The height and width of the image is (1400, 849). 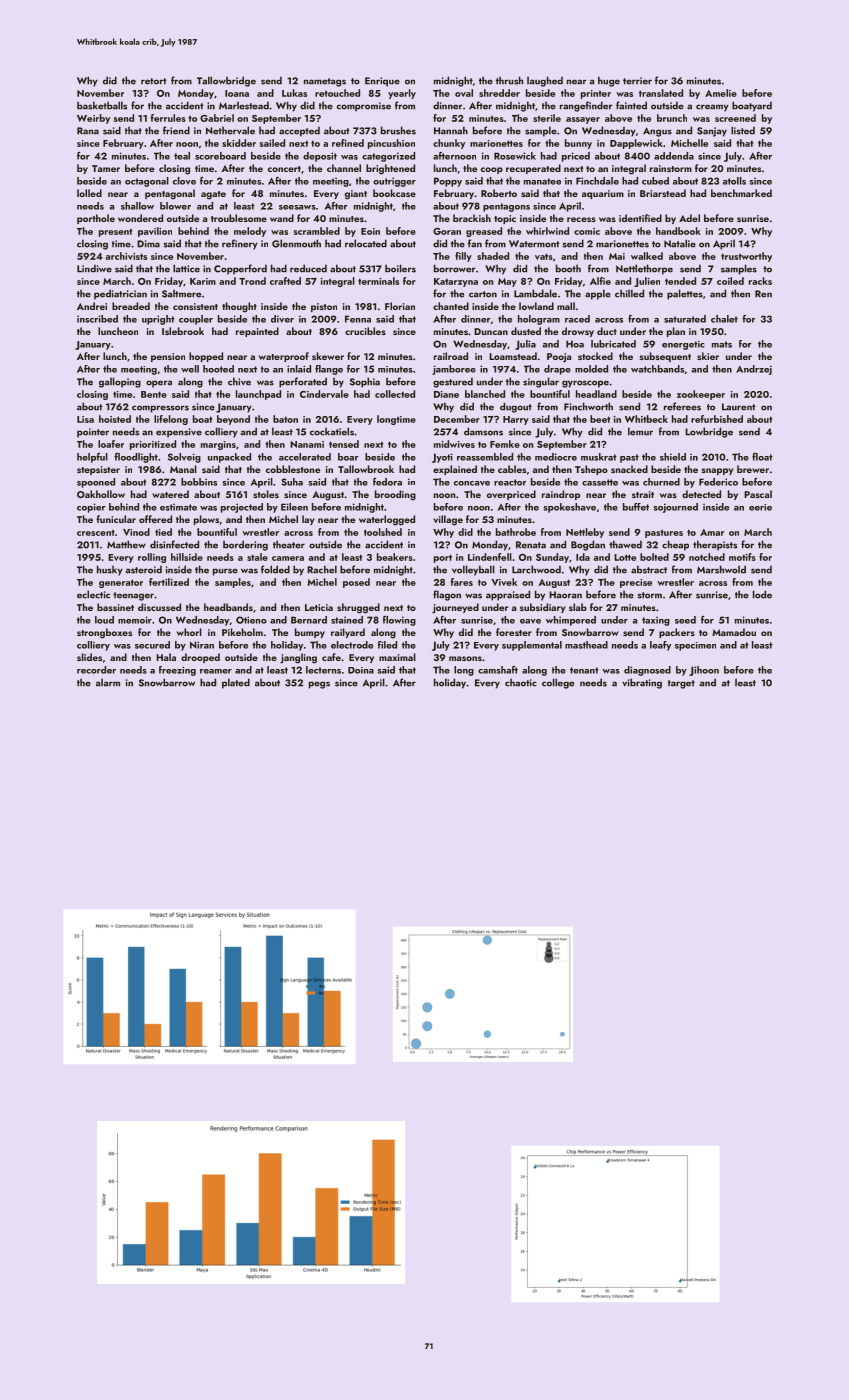 What do you see at coordinates (348, 143) in the image?
I see `refined` at bounding box center [348, 143].
